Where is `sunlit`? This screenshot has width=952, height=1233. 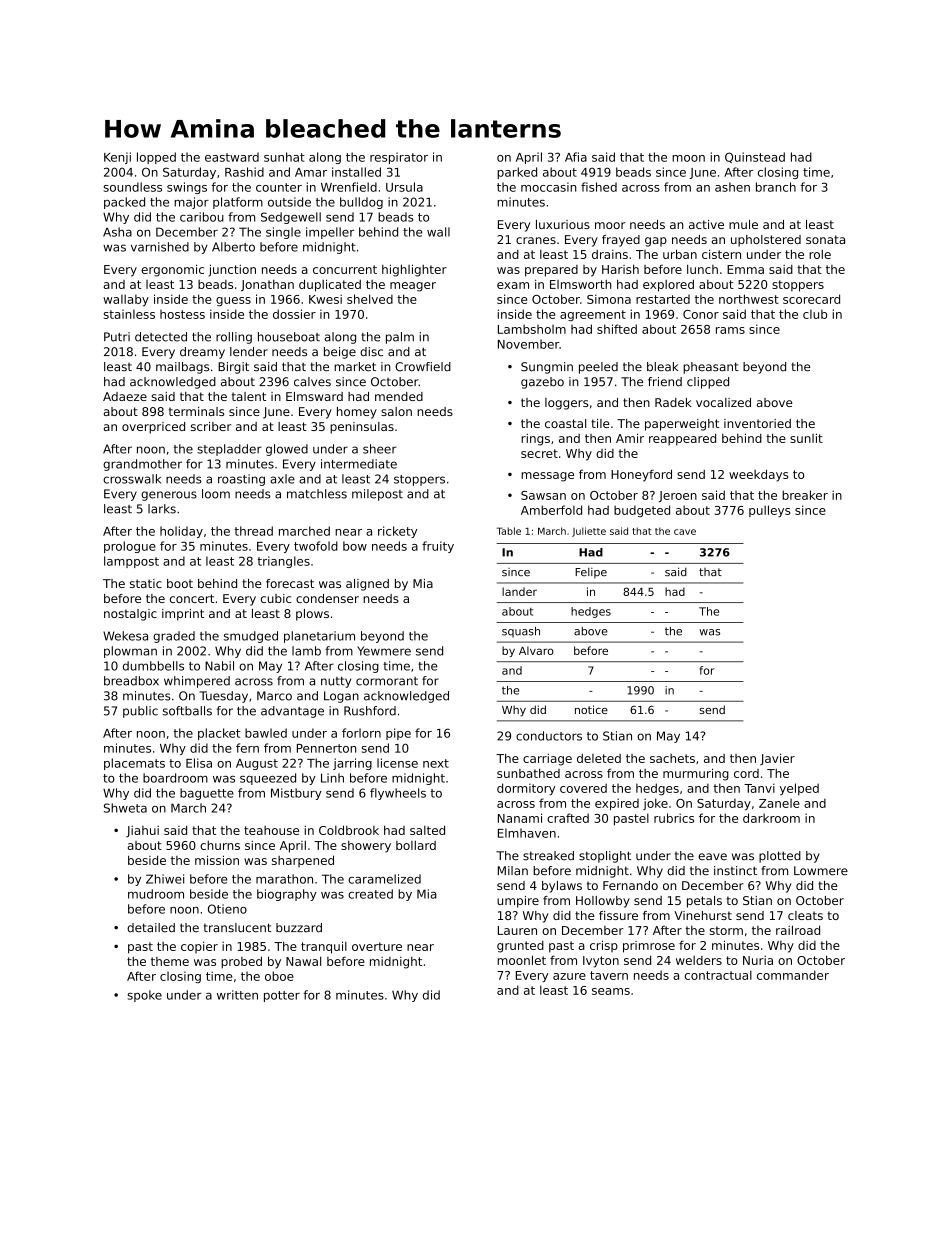 sunlit is located at coordinates (806, 438).
